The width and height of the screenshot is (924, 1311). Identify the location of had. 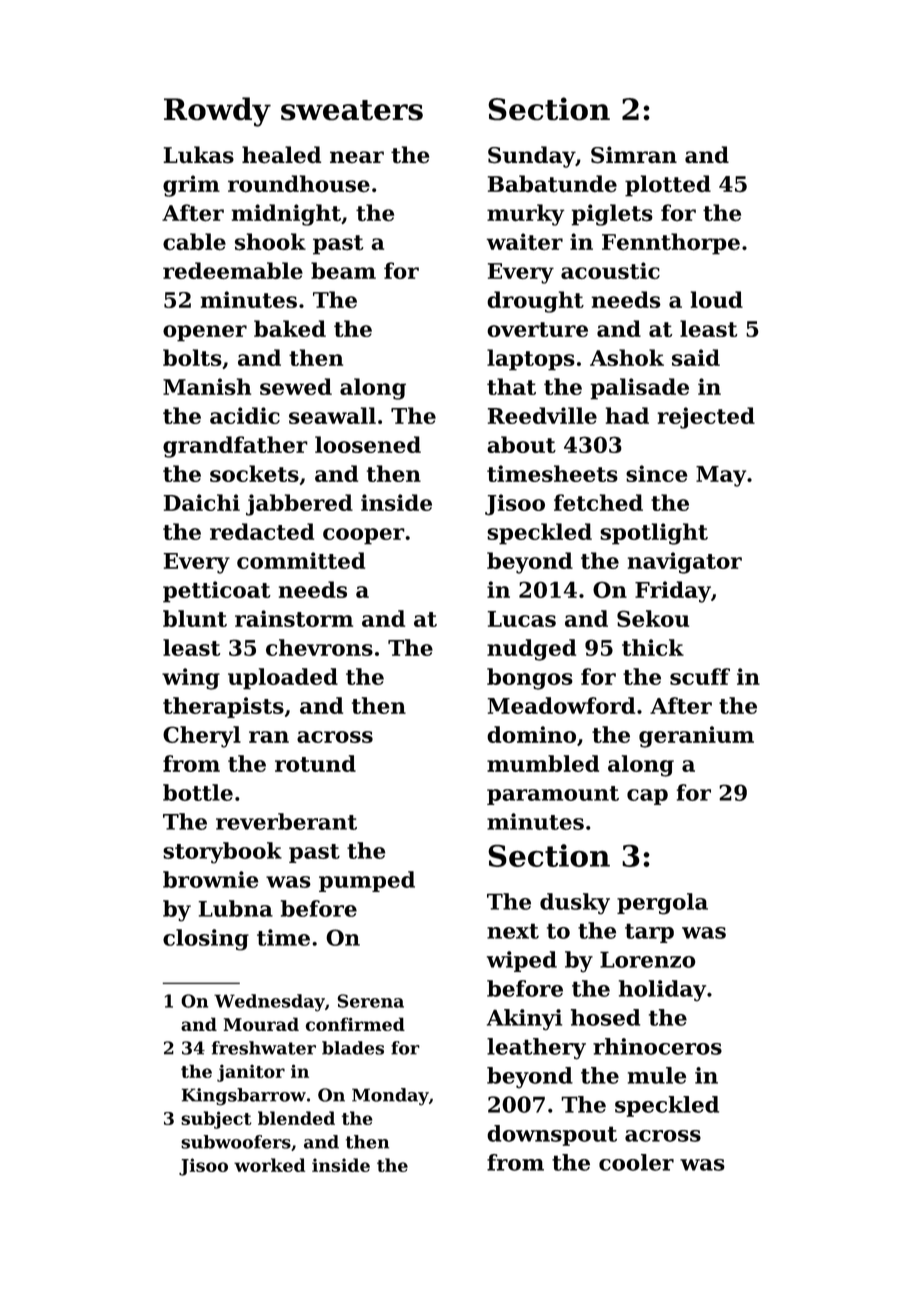
(627, 415).
